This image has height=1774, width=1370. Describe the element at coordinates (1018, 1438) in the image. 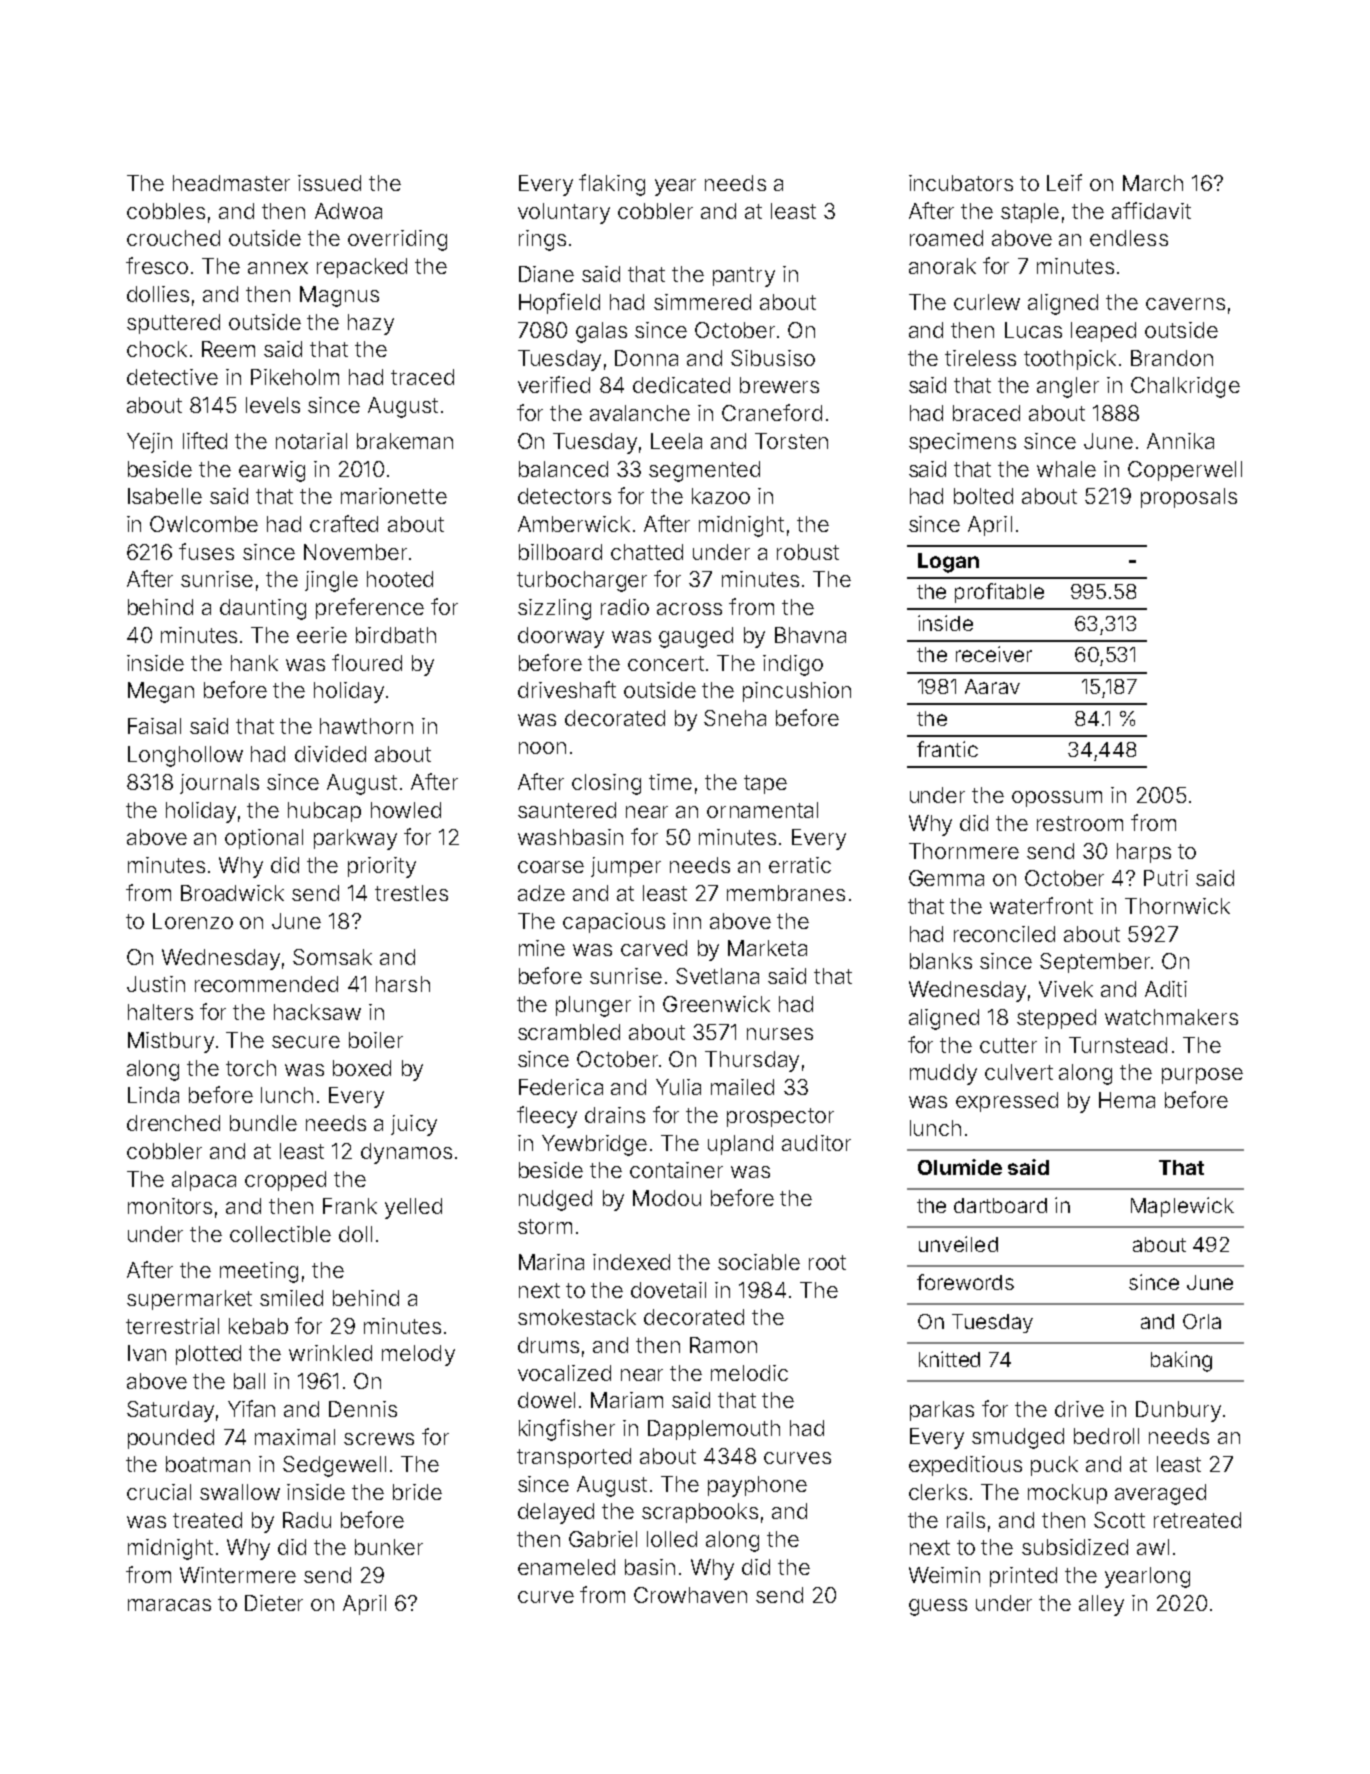

I see `smudged` at that location.
